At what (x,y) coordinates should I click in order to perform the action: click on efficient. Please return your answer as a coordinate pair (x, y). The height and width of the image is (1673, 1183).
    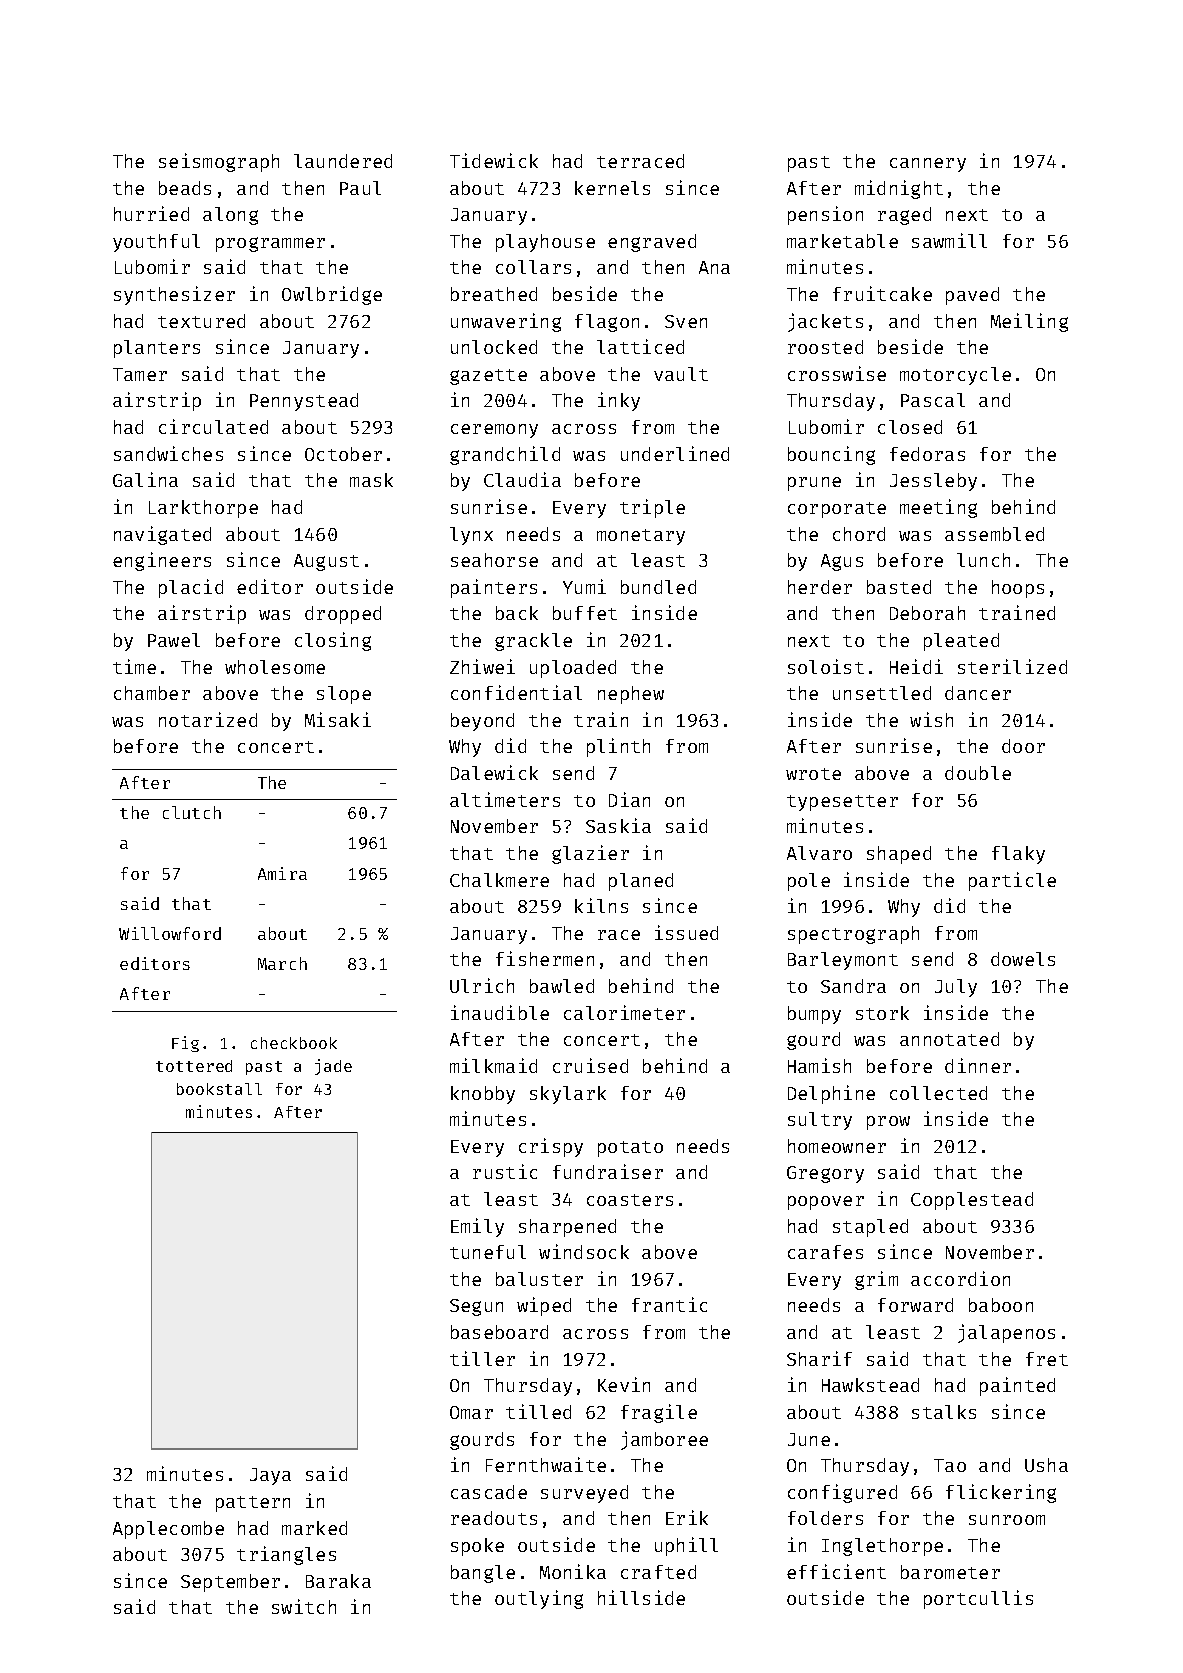
    Looking at the image, I should click on (836, 1571).
